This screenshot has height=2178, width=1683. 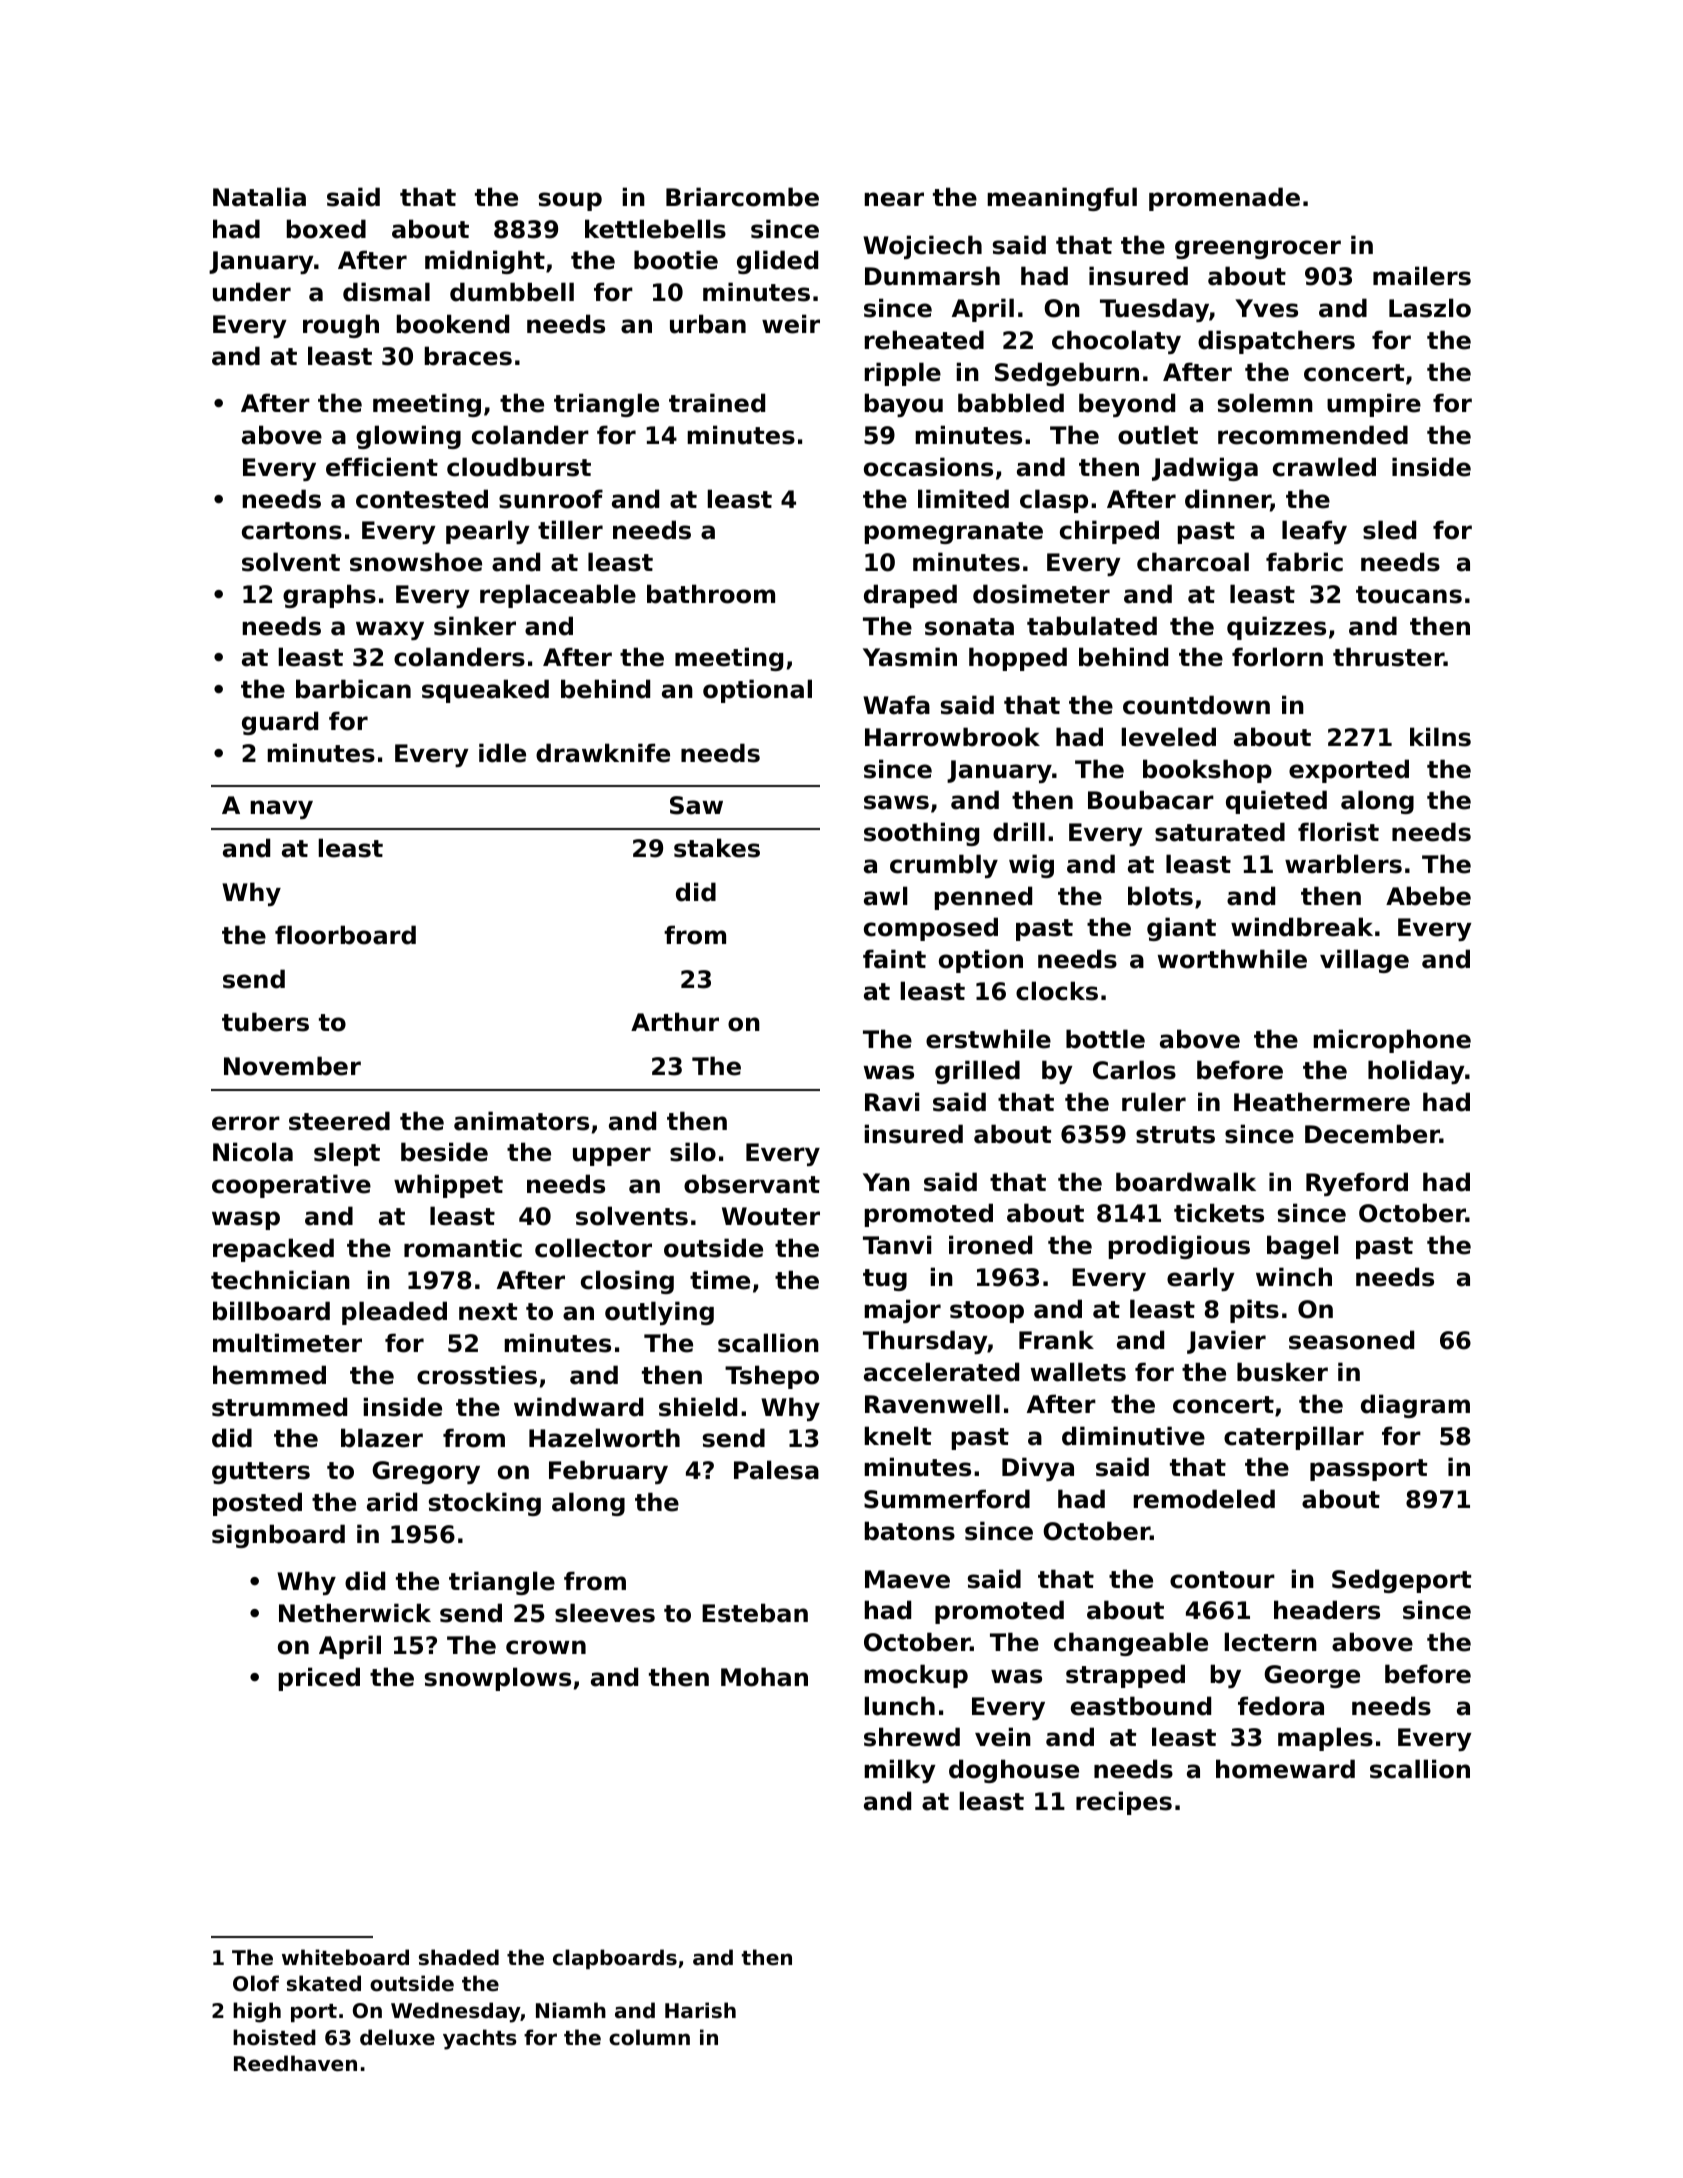 What do you see at coordinates (693, 1152) in the screenshot?
I see `silo` at bounding box center [693, 1152].
